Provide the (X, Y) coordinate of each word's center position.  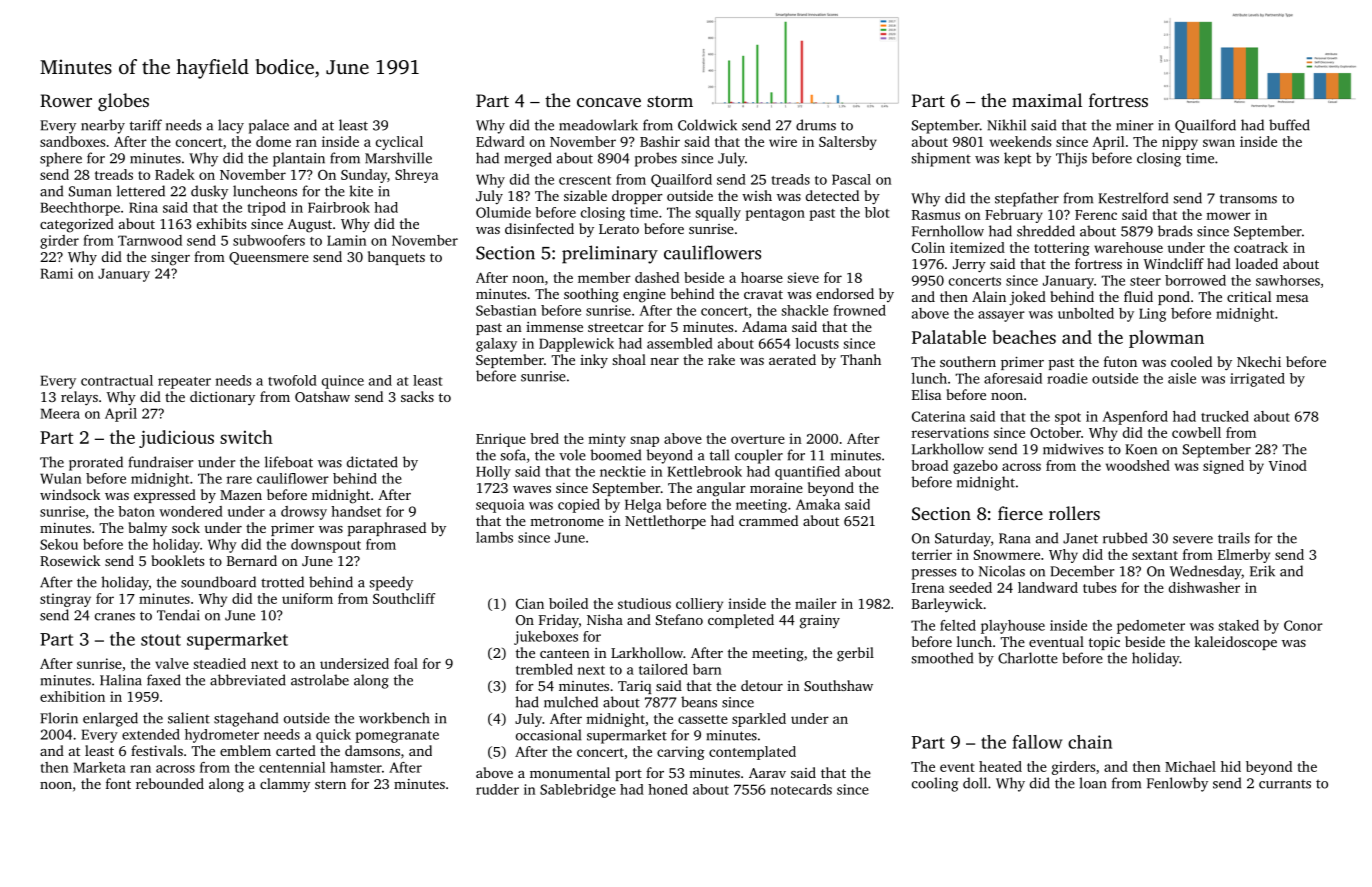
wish (757, 195)
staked (1238, 625)
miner (1134, 125)
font (118, 783)
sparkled (759, 720)
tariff (146, 125)
